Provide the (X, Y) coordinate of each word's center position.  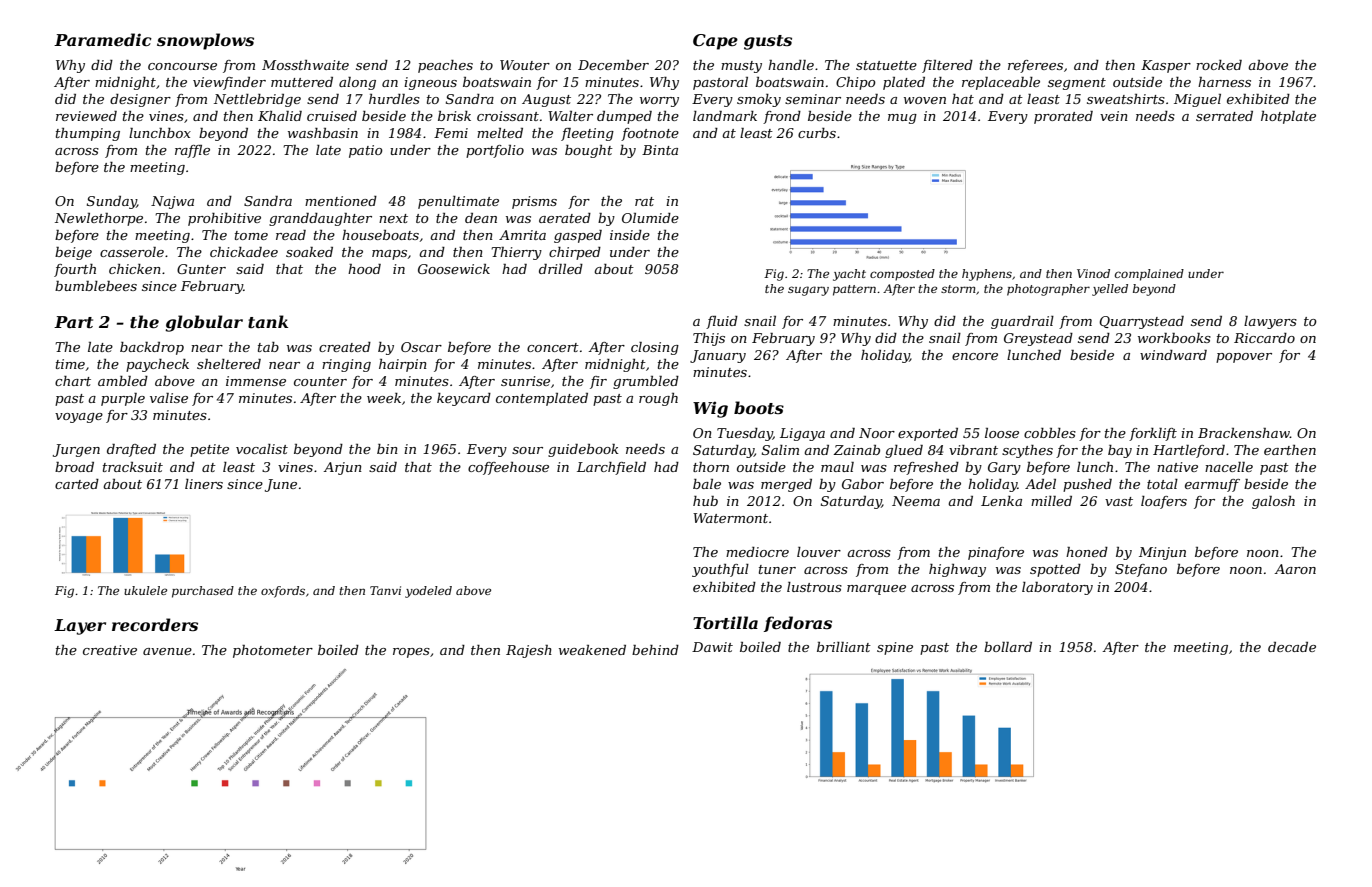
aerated (565, 218)
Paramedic (103, 39)
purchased (203, 592)
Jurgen (76, 450)
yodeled (428, 592)
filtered (947, 66)
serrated (1224, 116)
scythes (1027, 451)
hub (705, 501)
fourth (75, 270)
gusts (768, 42)
